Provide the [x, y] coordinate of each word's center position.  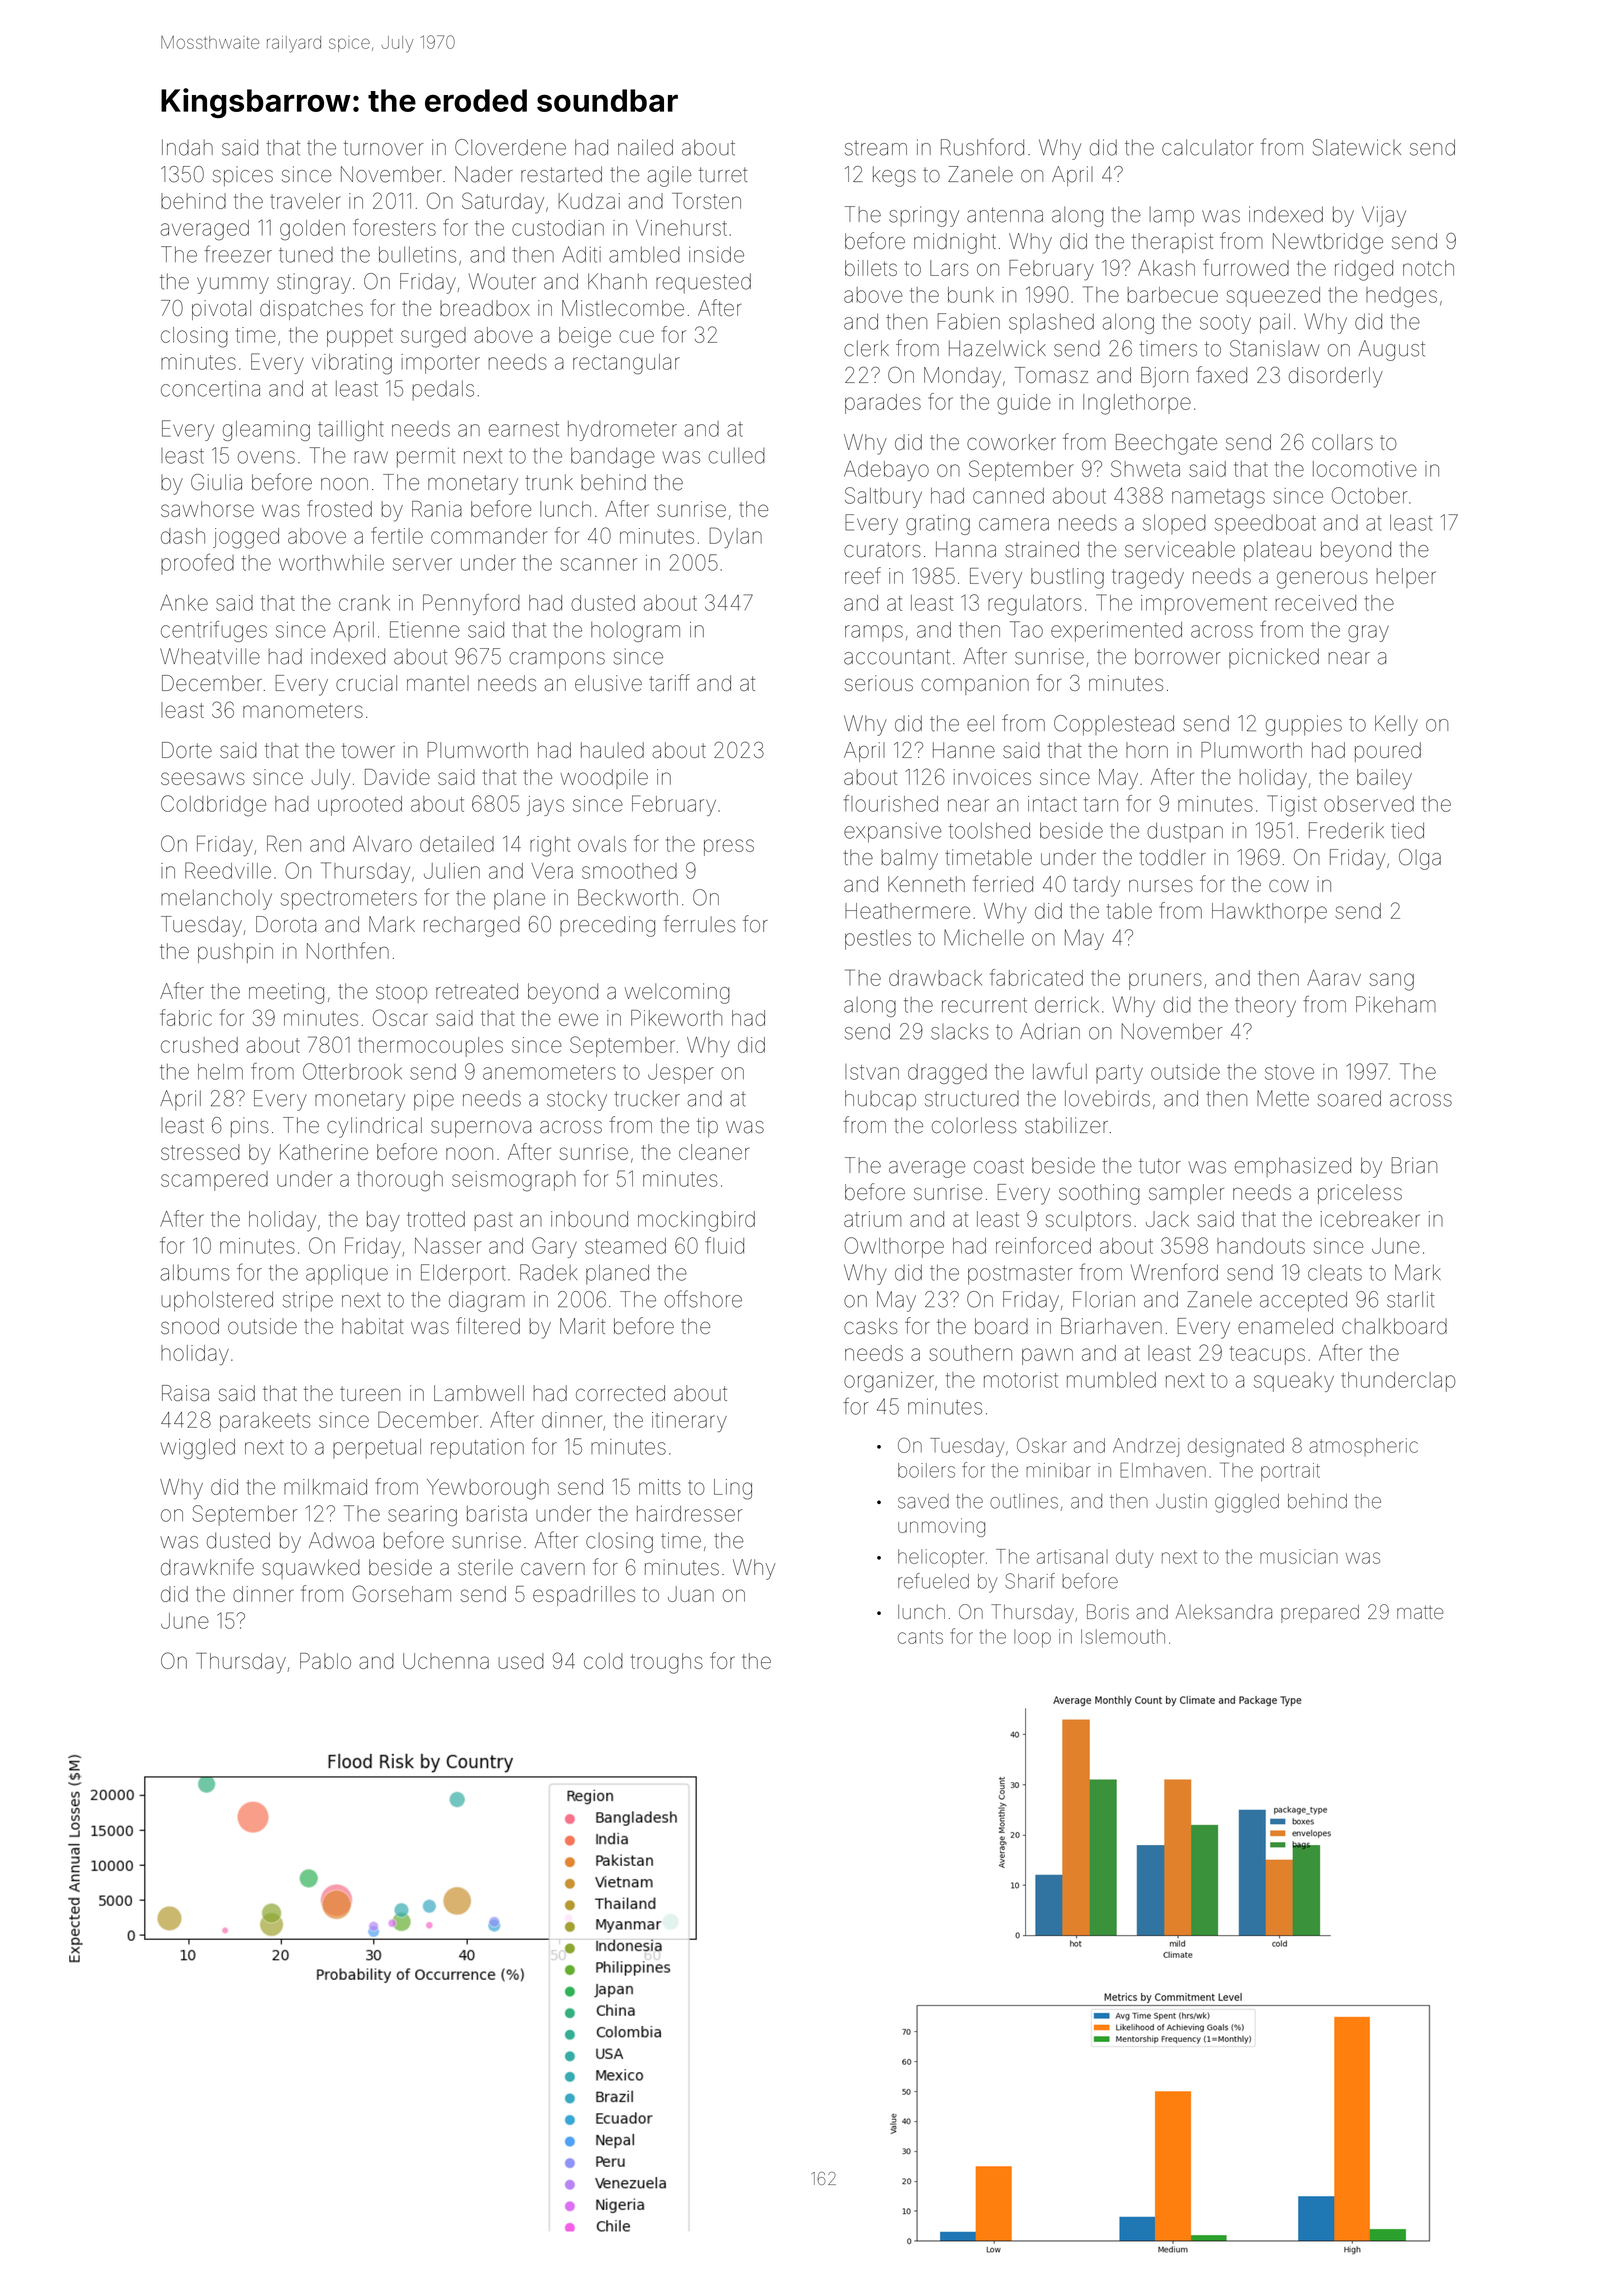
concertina [210, 388]
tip [707, 1127]
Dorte [187, 750]
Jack [1167, 1219]
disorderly [1336, 377]
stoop [401, 993]
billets [871, 268]
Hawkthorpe [1269, 913]
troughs [667, 1663]
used [521, 1661]
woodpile [604, 779]
